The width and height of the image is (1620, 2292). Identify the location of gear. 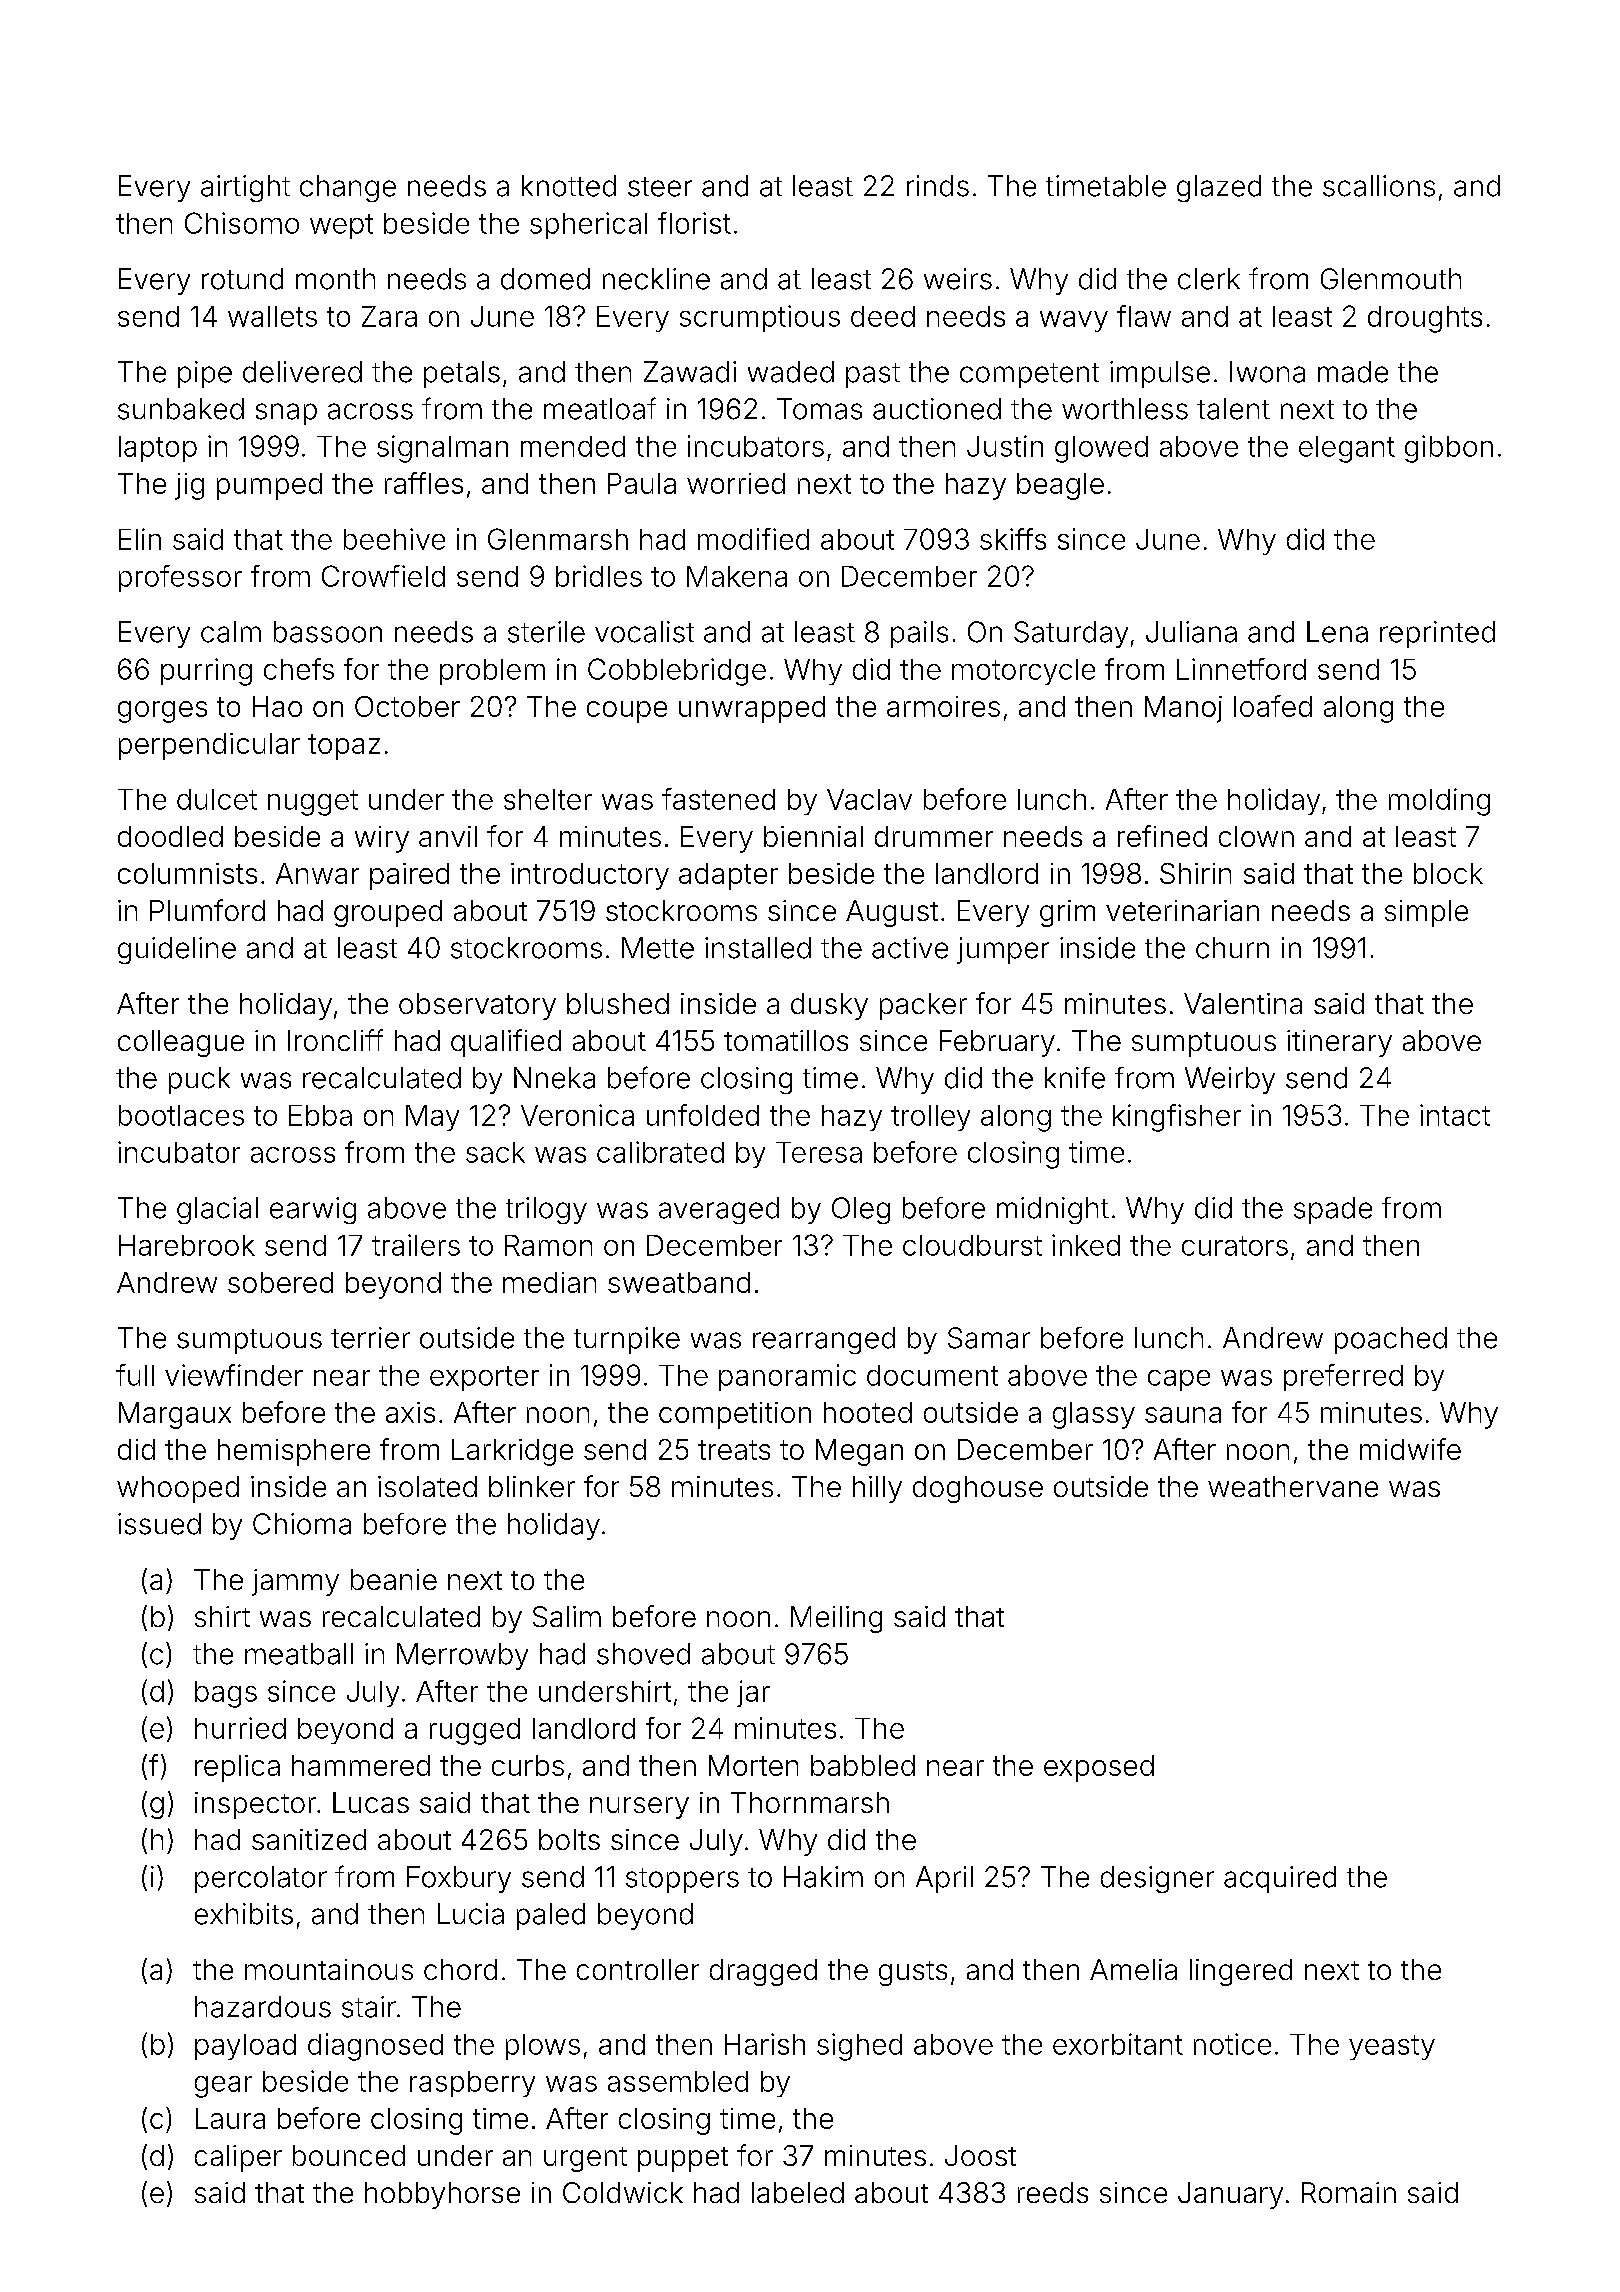
(223, 2087).
